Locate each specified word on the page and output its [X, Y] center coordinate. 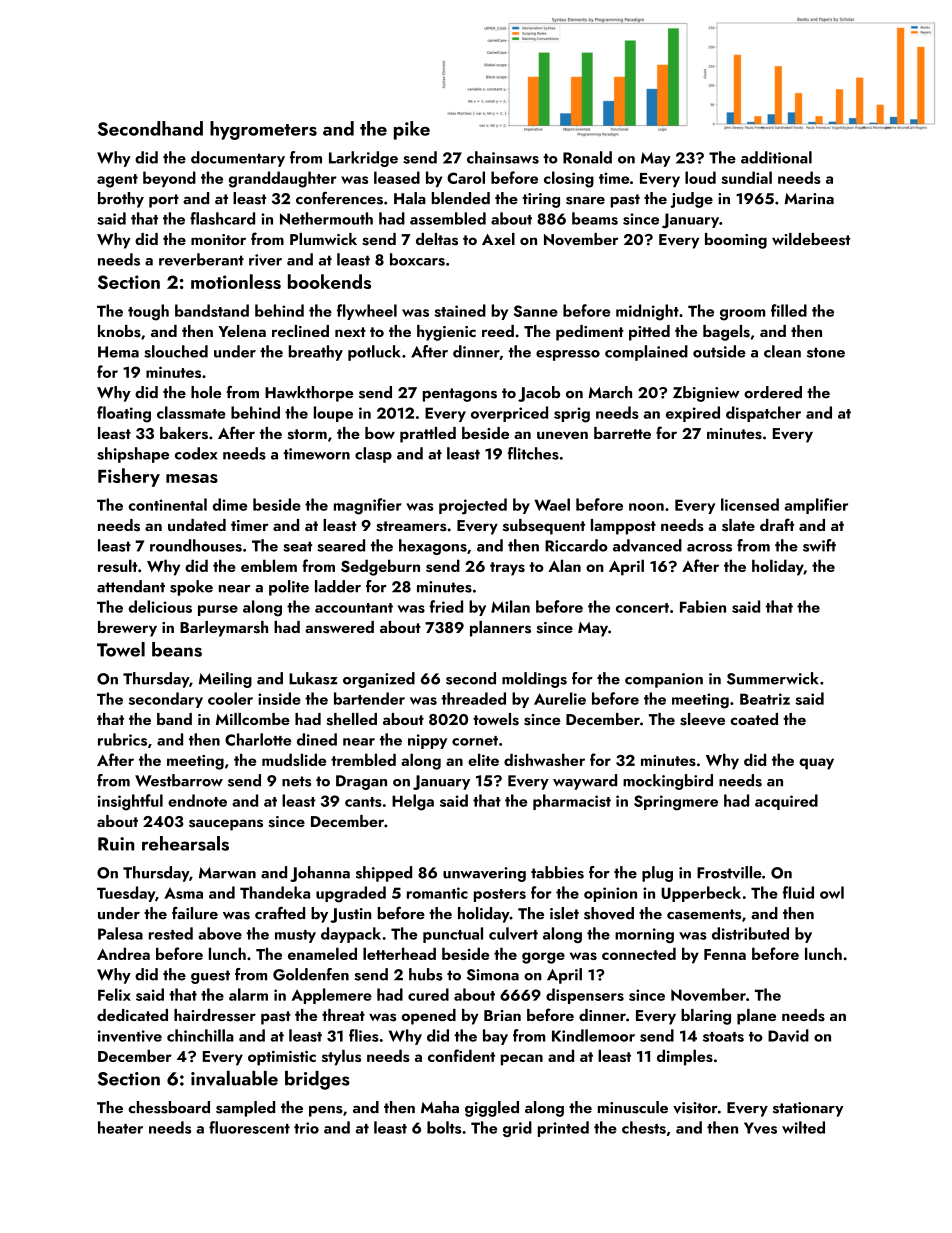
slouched [176, 351]
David [788, 1035]
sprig [572, 415]
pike [412, 130]
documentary [238, 159]
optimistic [282, 1058]
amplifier [816, 506]
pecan [522, 1060]
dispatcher [763, 414]
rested [171, 933]
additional [776, 157]
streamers [411, 526]
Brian [502, 1015]
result [117, 565]
